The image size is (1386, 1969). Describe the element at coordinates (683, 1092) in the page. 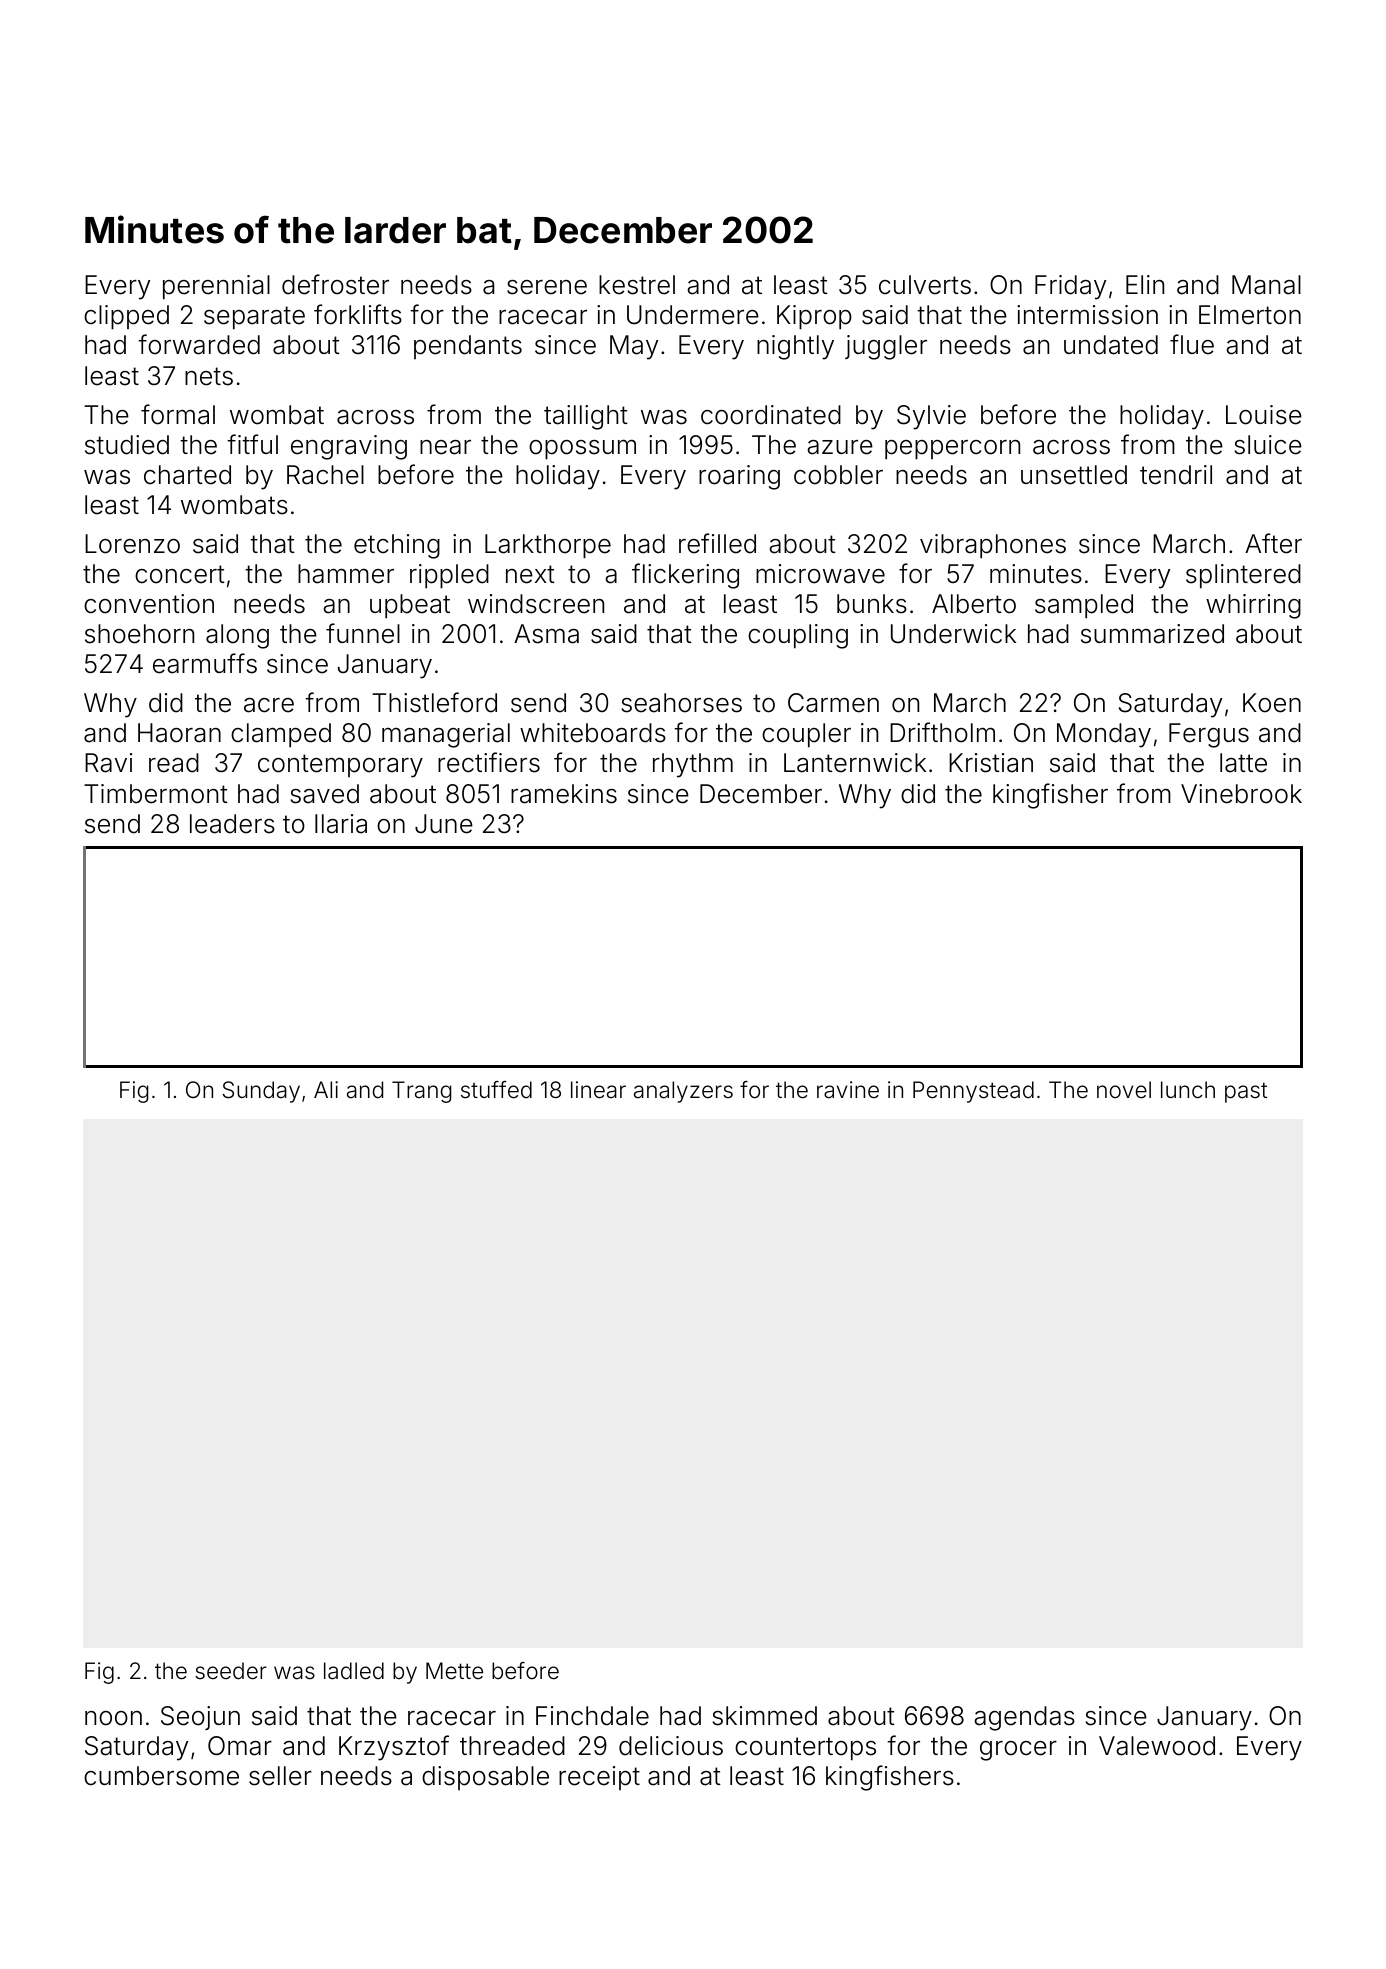

I see `analyzers` at that location.
